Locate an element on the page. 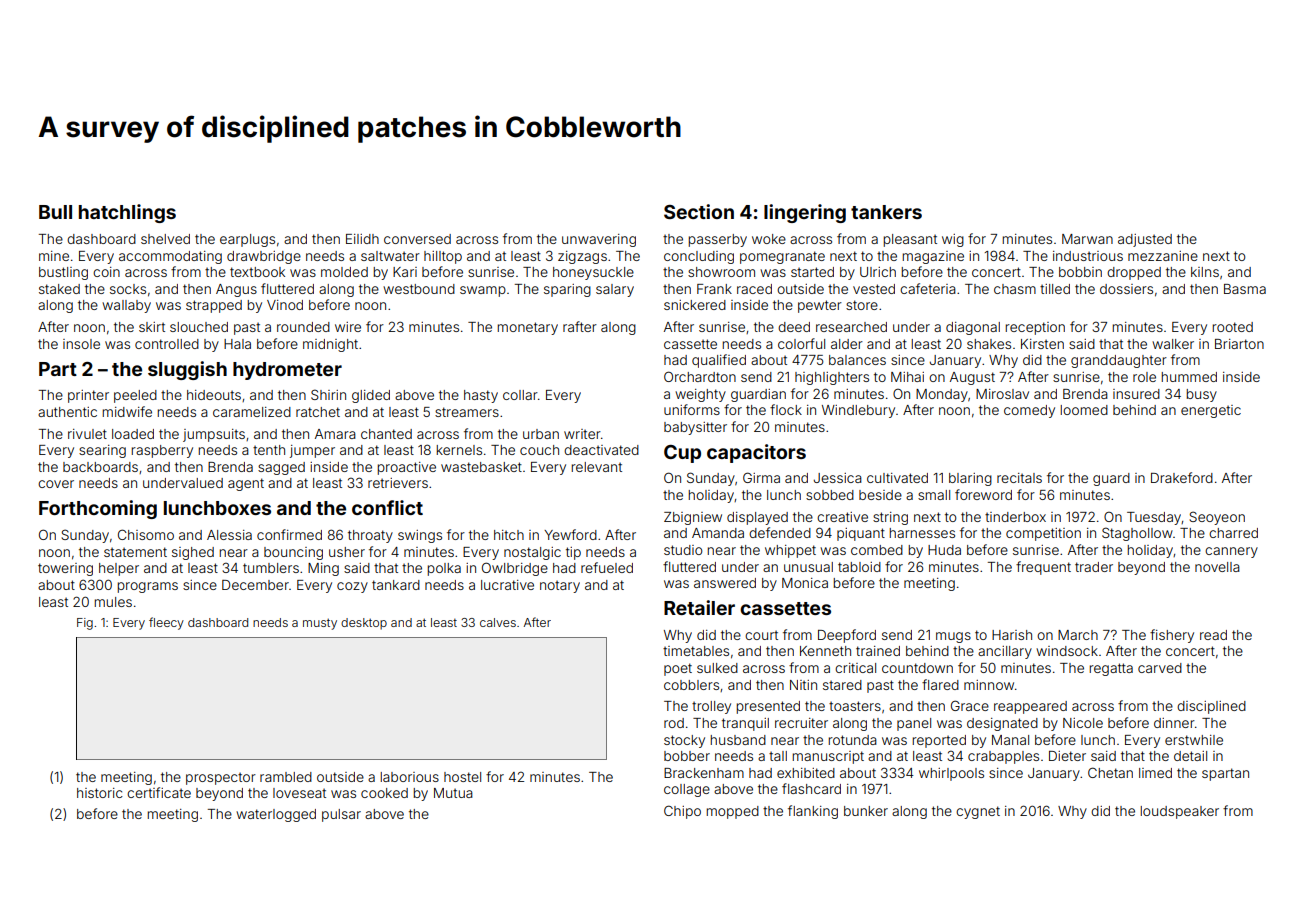  relevant is located at coordinates (596, 467).
